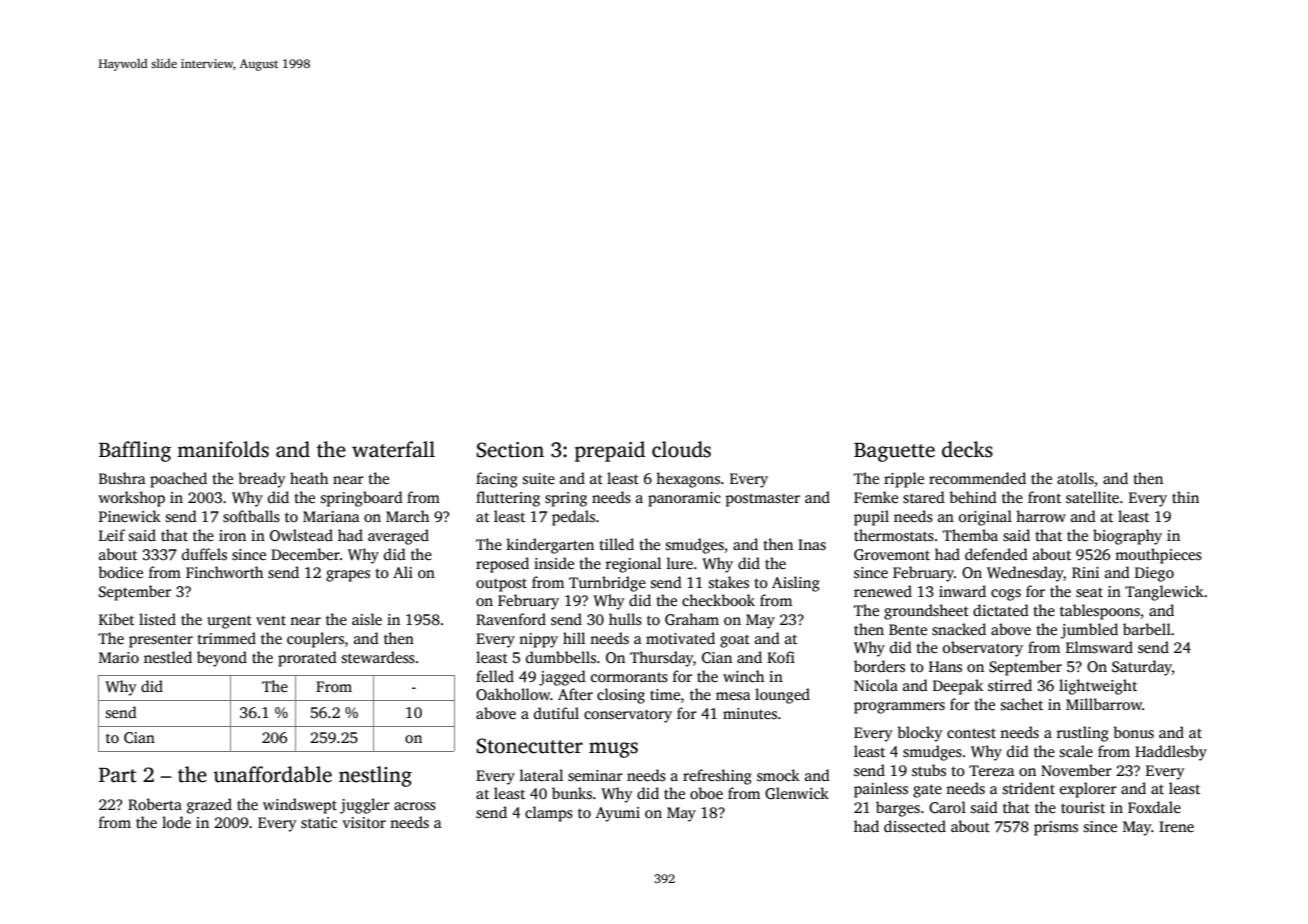 The width and height of the screenshot is (1308, 924). Describe the element at coordinates (375, 776) in the screenshot. I see `nestling` at that location.
